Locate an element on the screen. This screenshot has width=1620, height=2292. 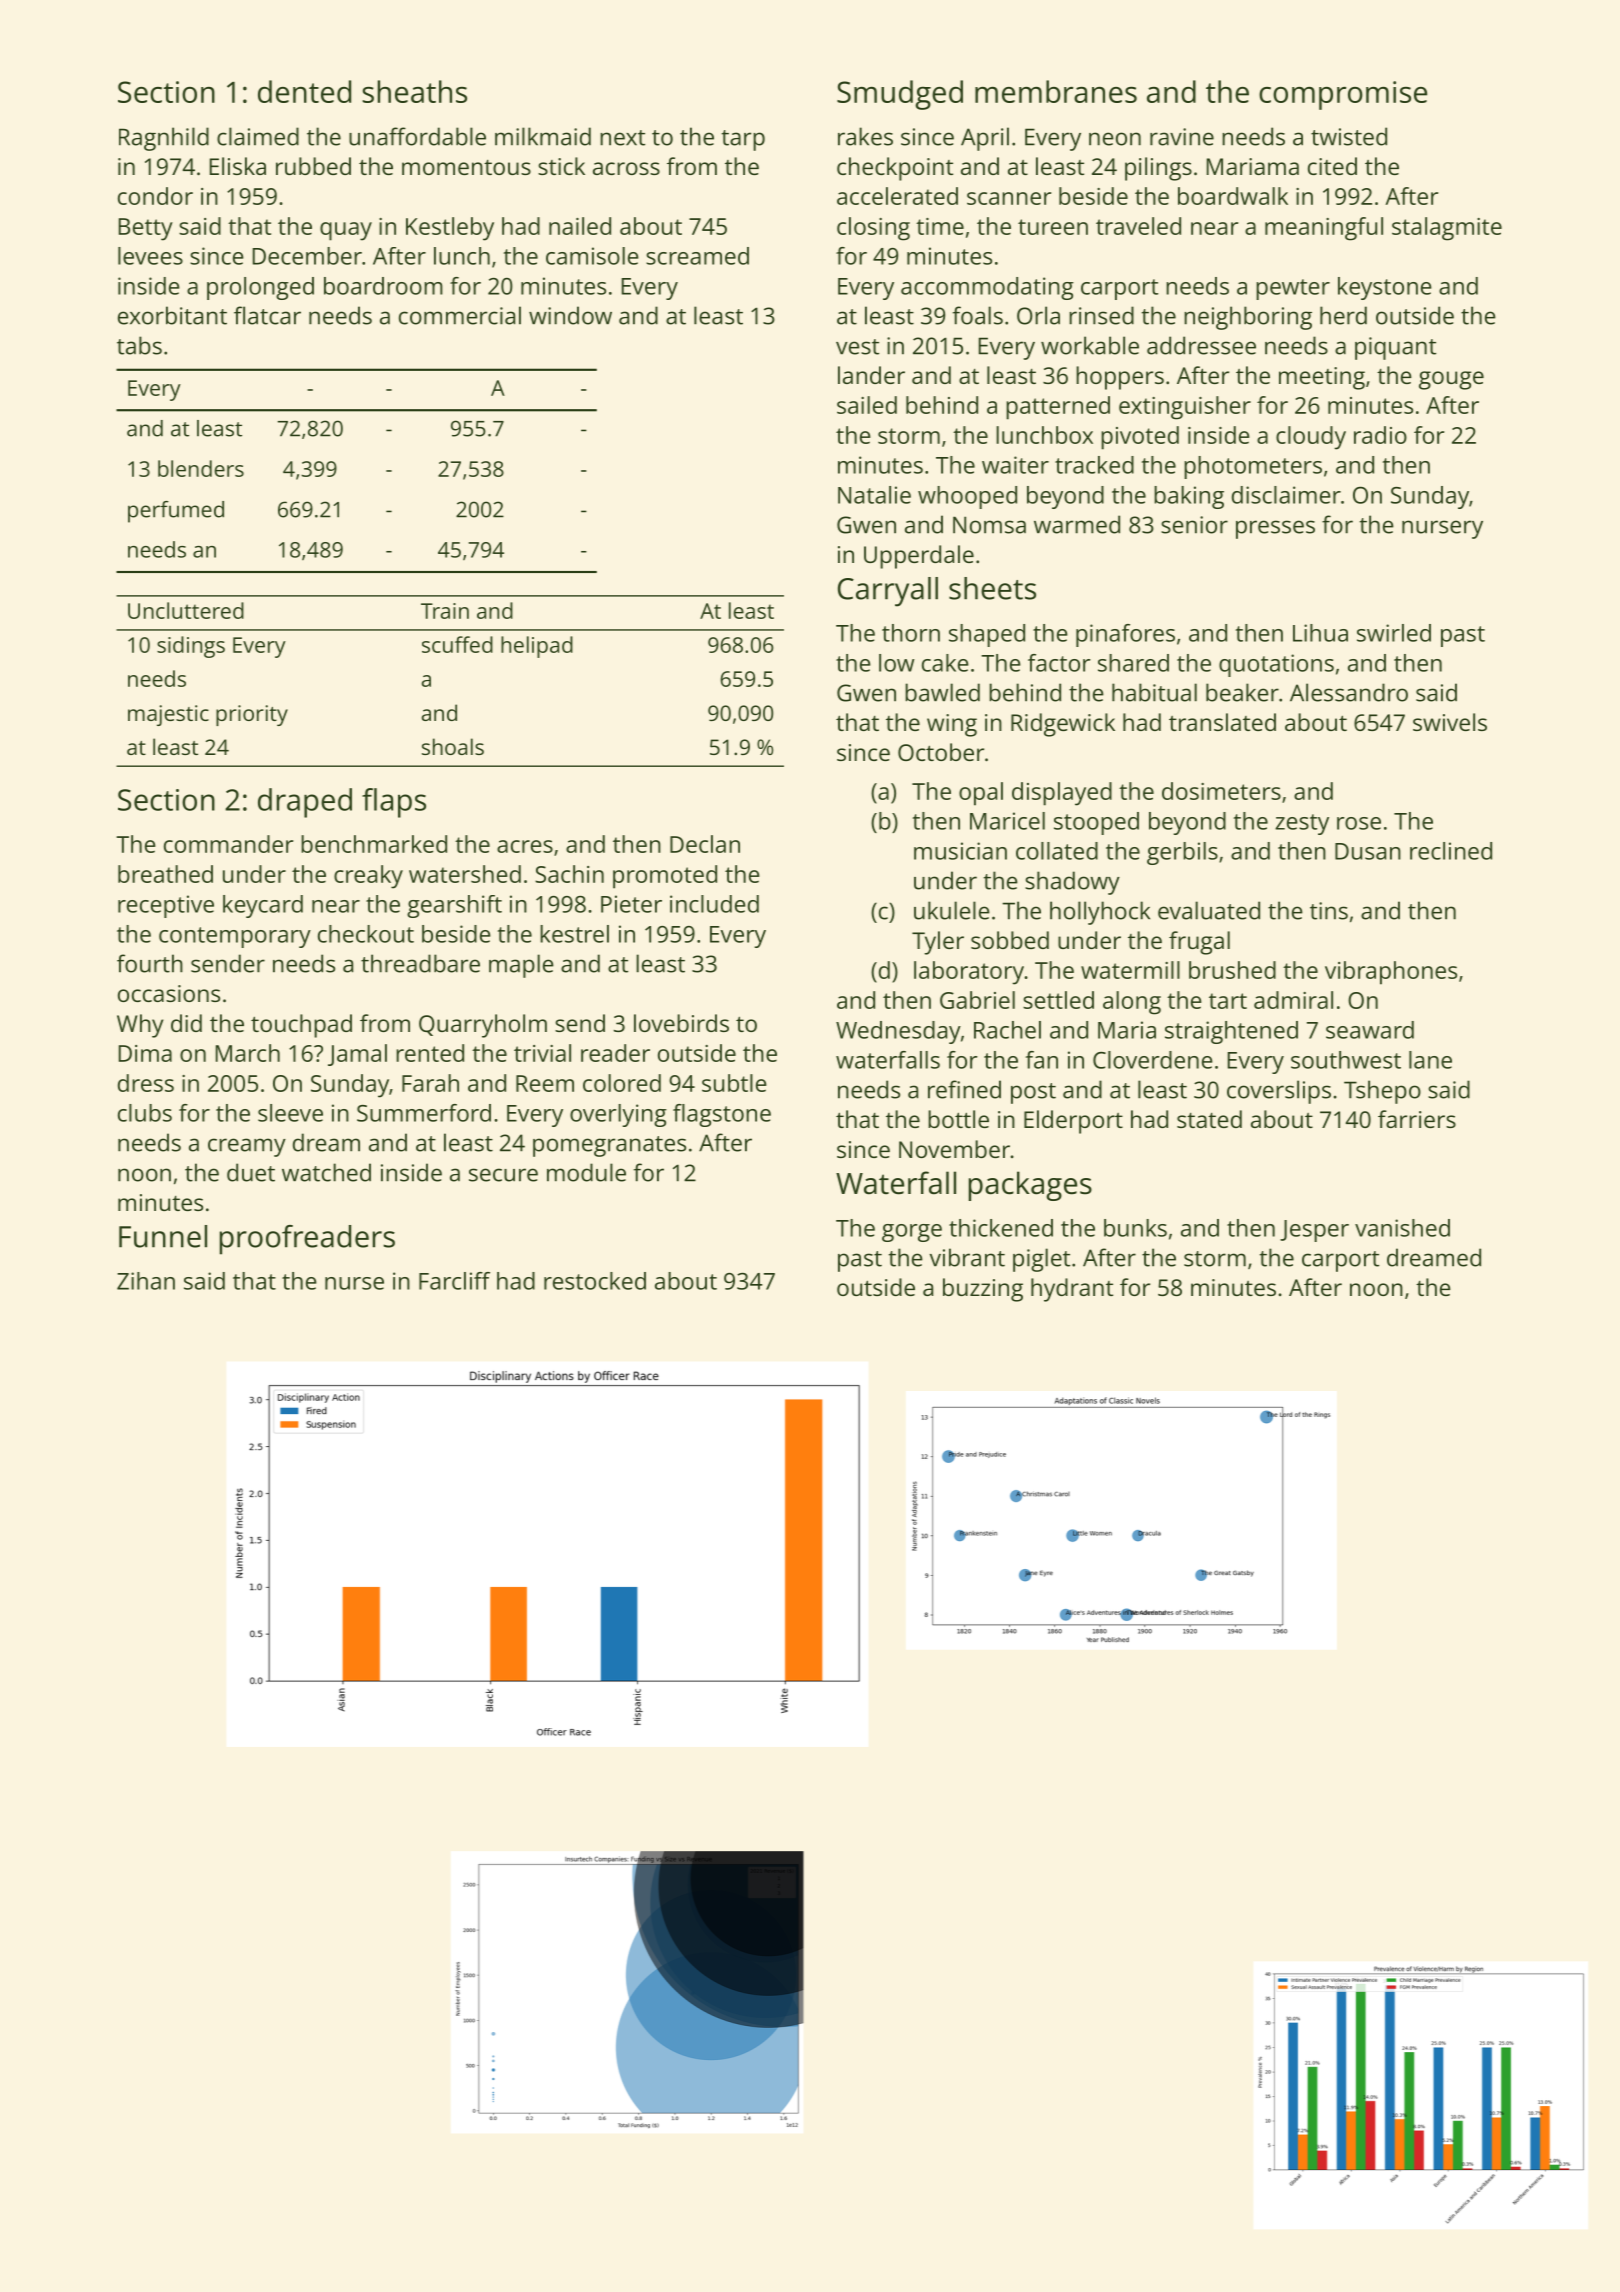
commander is located at coordinates (228, 844).
